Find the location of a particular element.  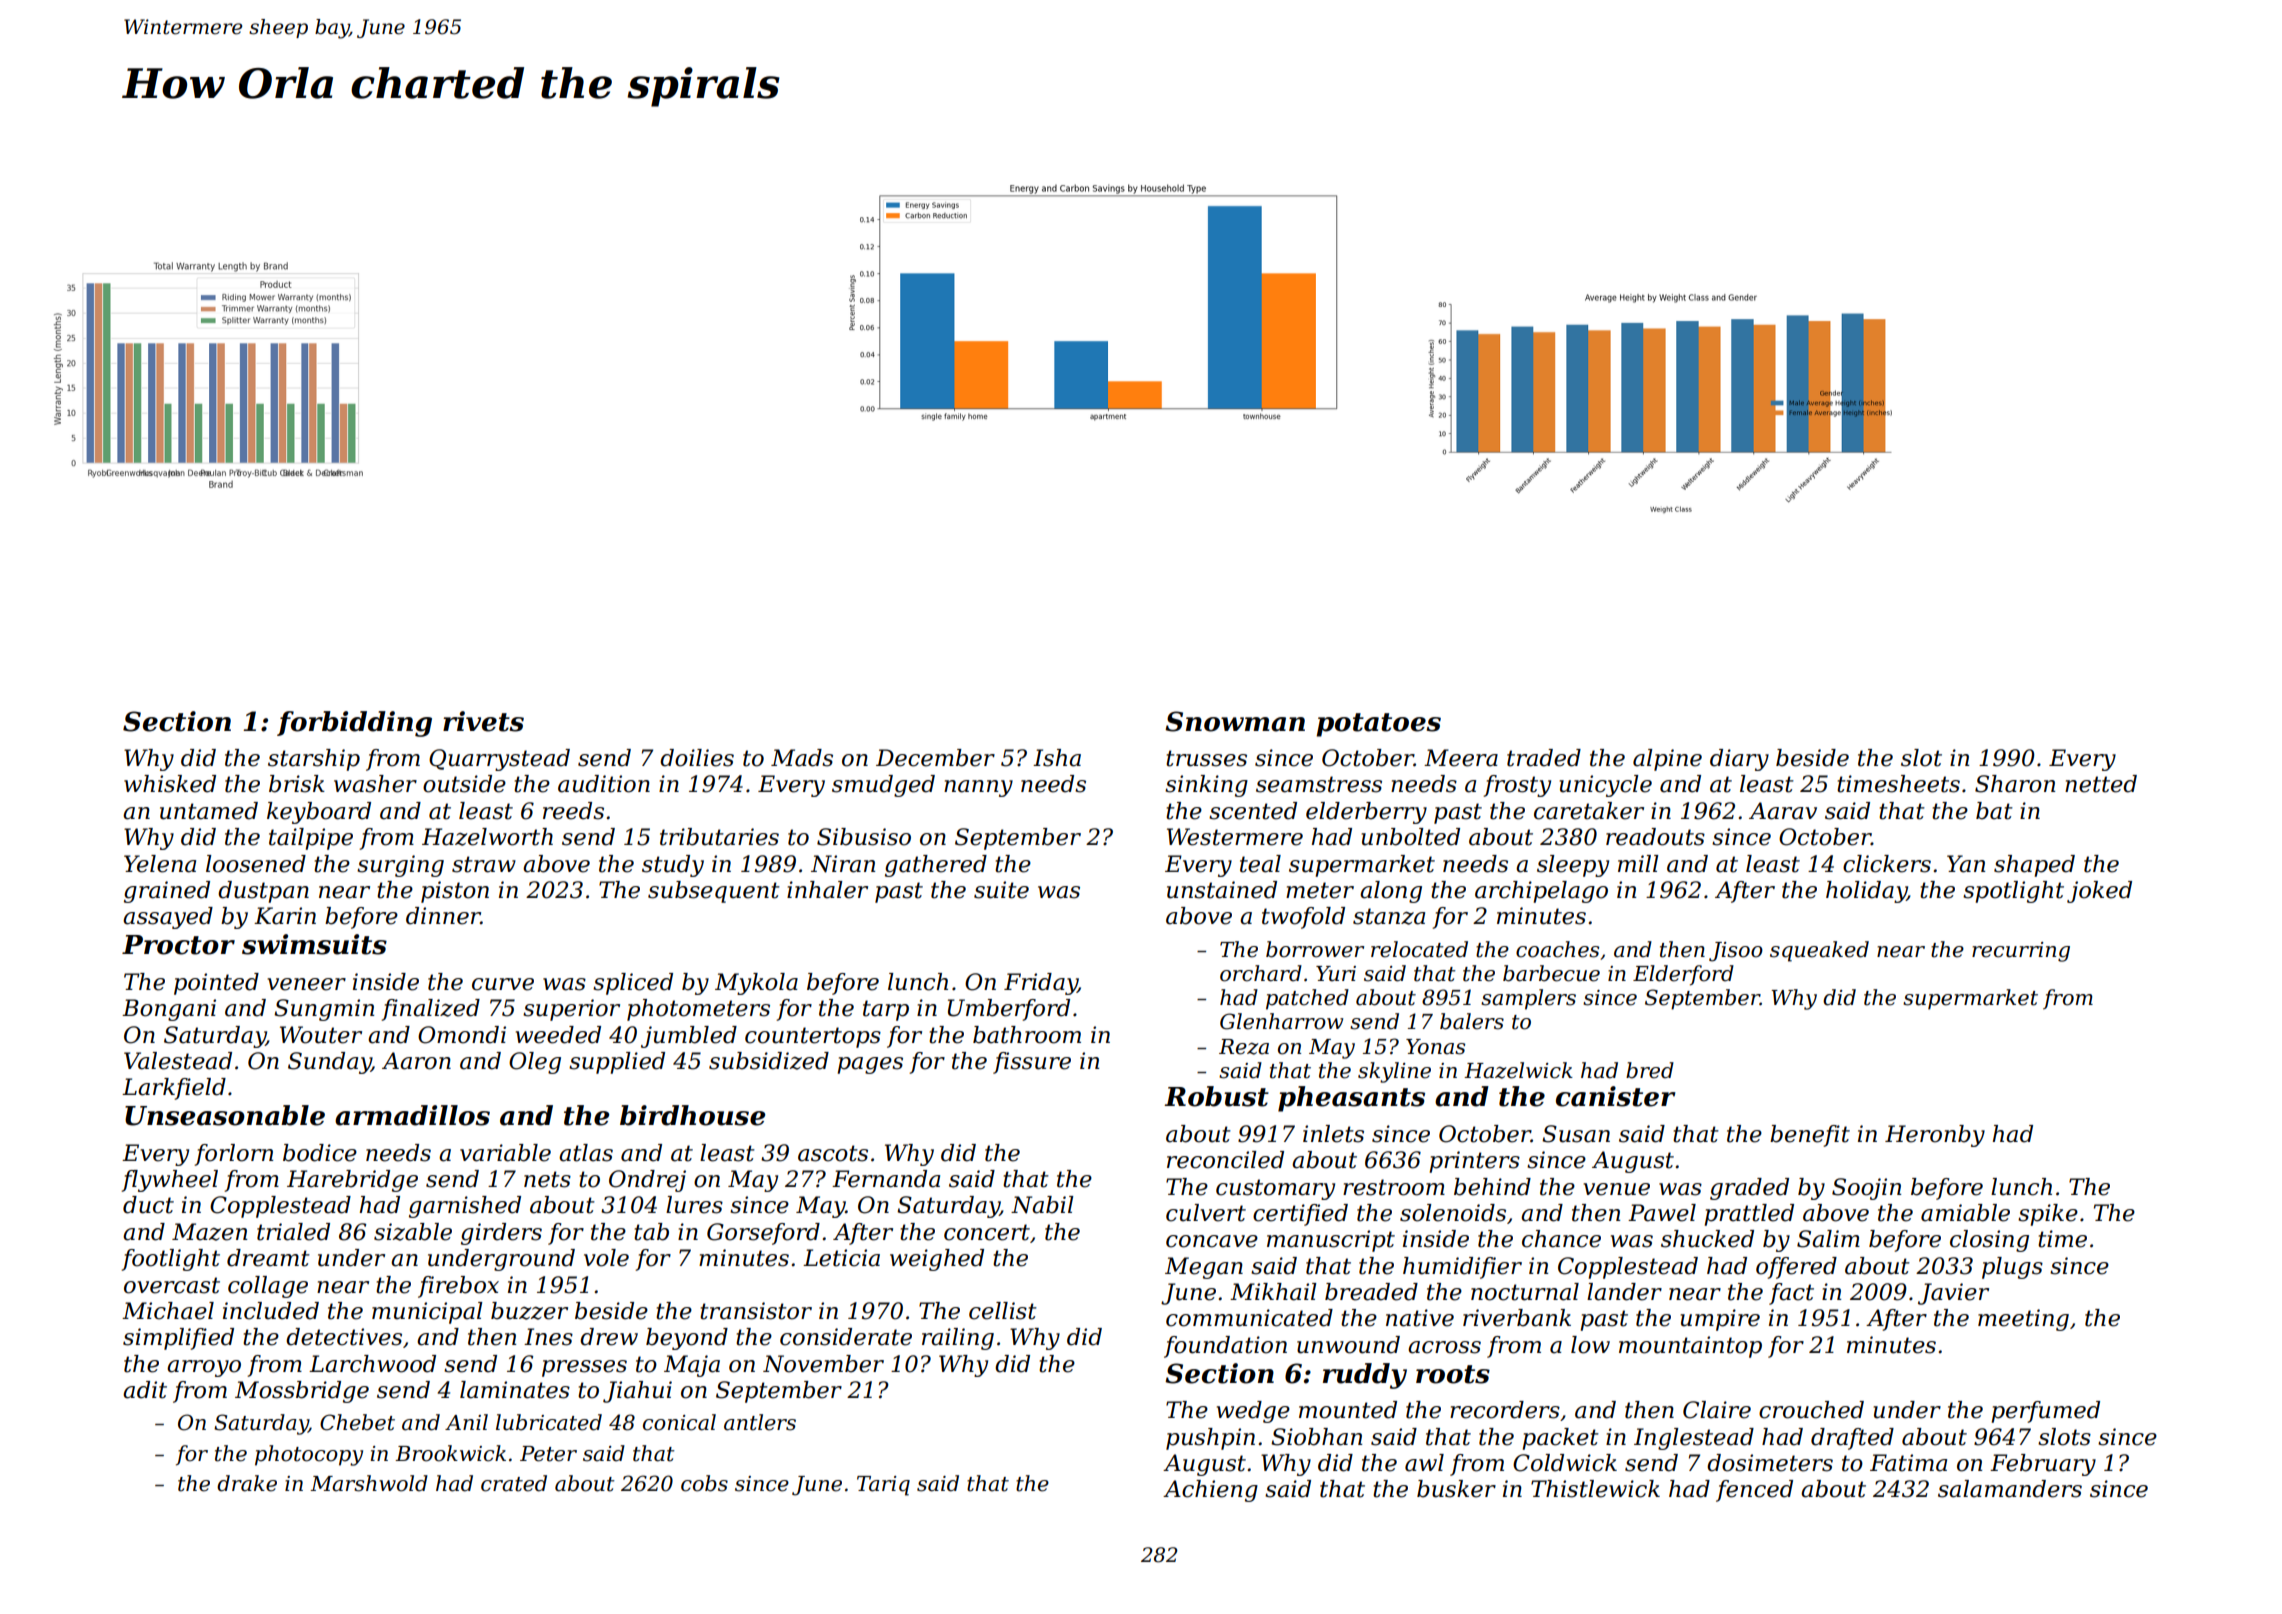

Sibusiso is located at coordinates (864, 837).
